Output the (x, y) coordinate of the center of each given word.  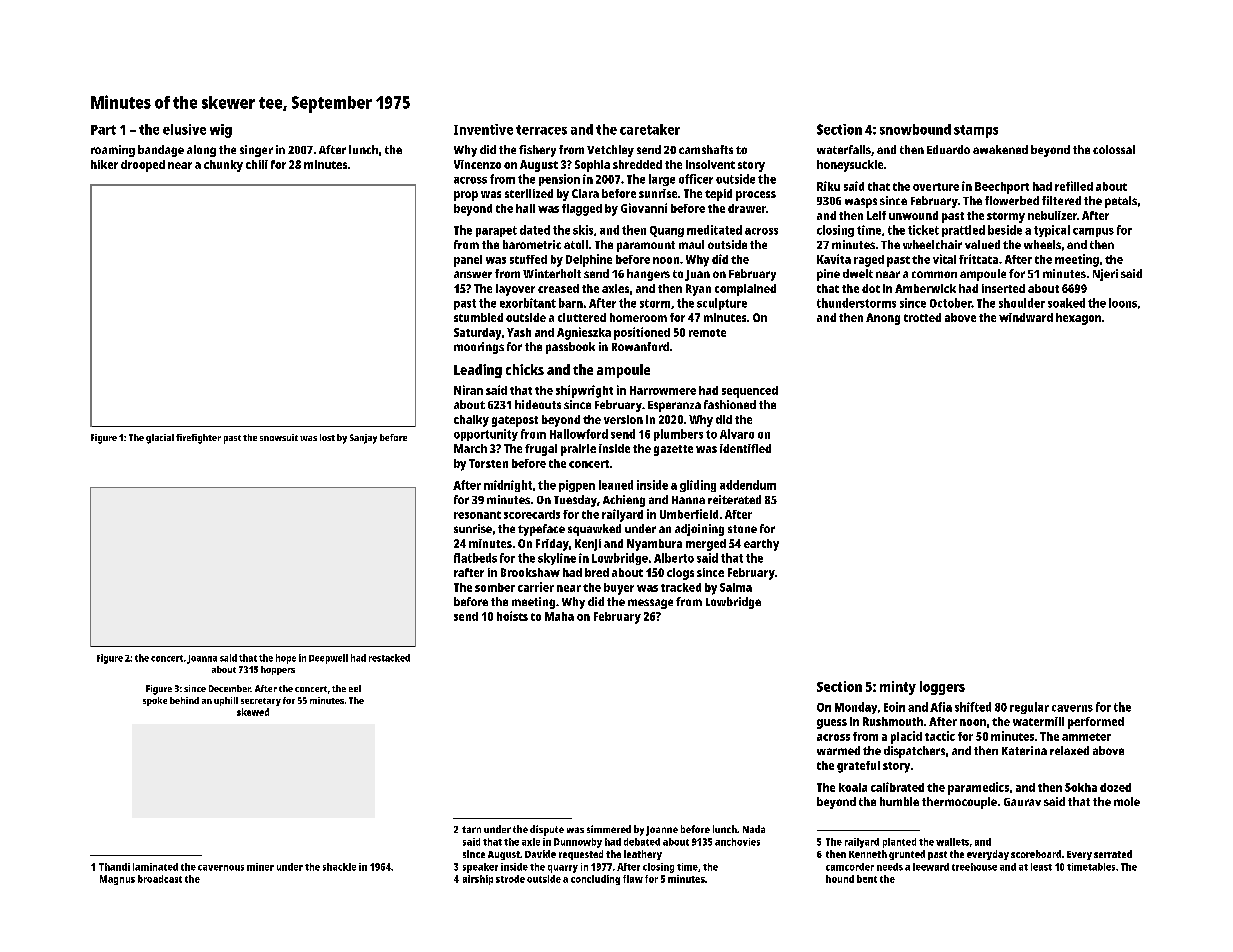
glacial (160, 439)
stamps (976, 131)
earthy (761, 545)
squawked (594, 530)
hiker (104, 164)
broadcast (160, 879)
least (1041, 867)
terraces (541, 130)
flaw (633, 879)
